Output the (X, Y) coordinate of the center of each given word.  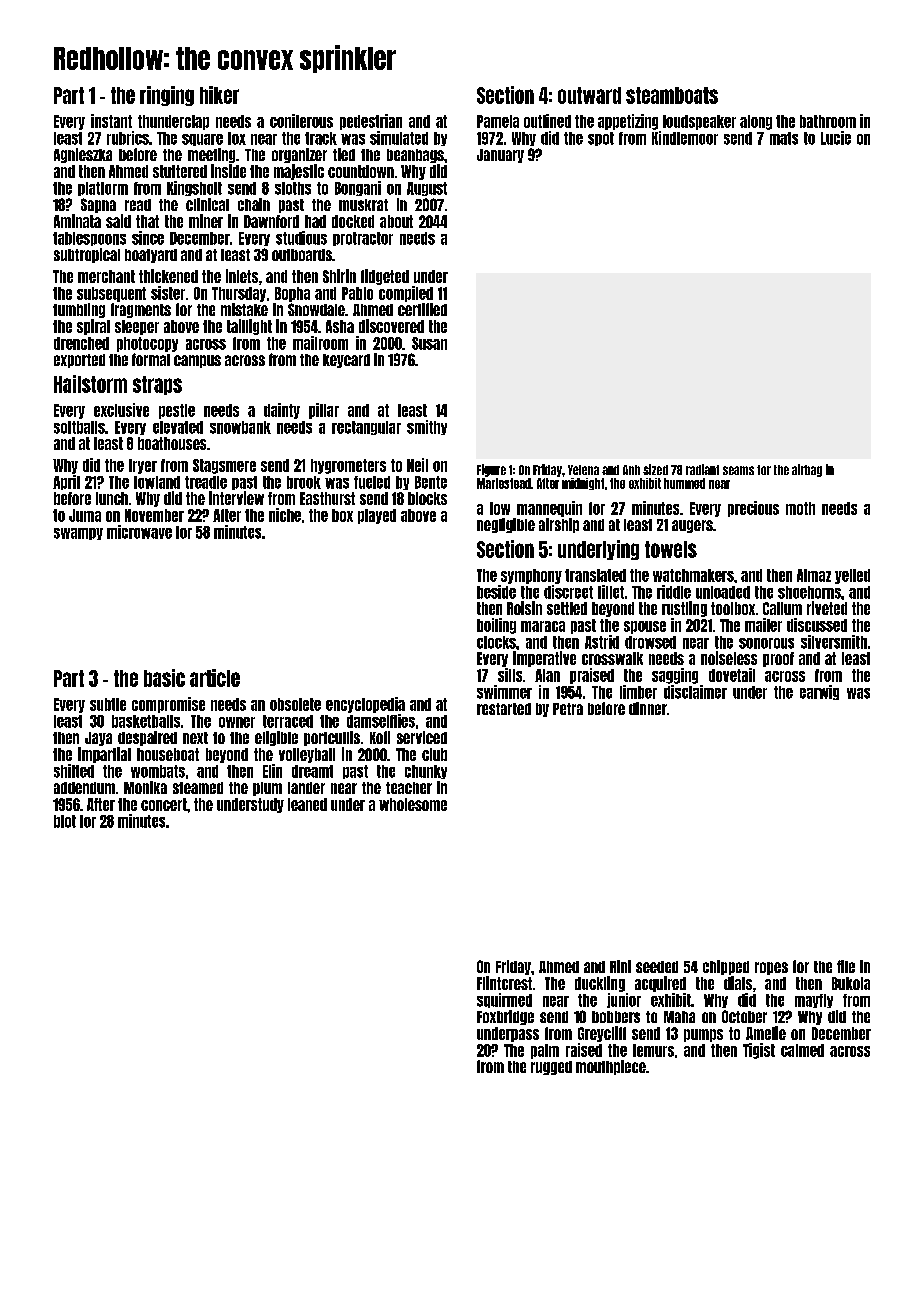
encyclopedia (365, 705)
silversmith (834, 642)
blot (65, 821)
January (500, 156)
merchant (106, 276)
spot (601, 139)
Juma (85, 515)
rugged (551, 1068)
